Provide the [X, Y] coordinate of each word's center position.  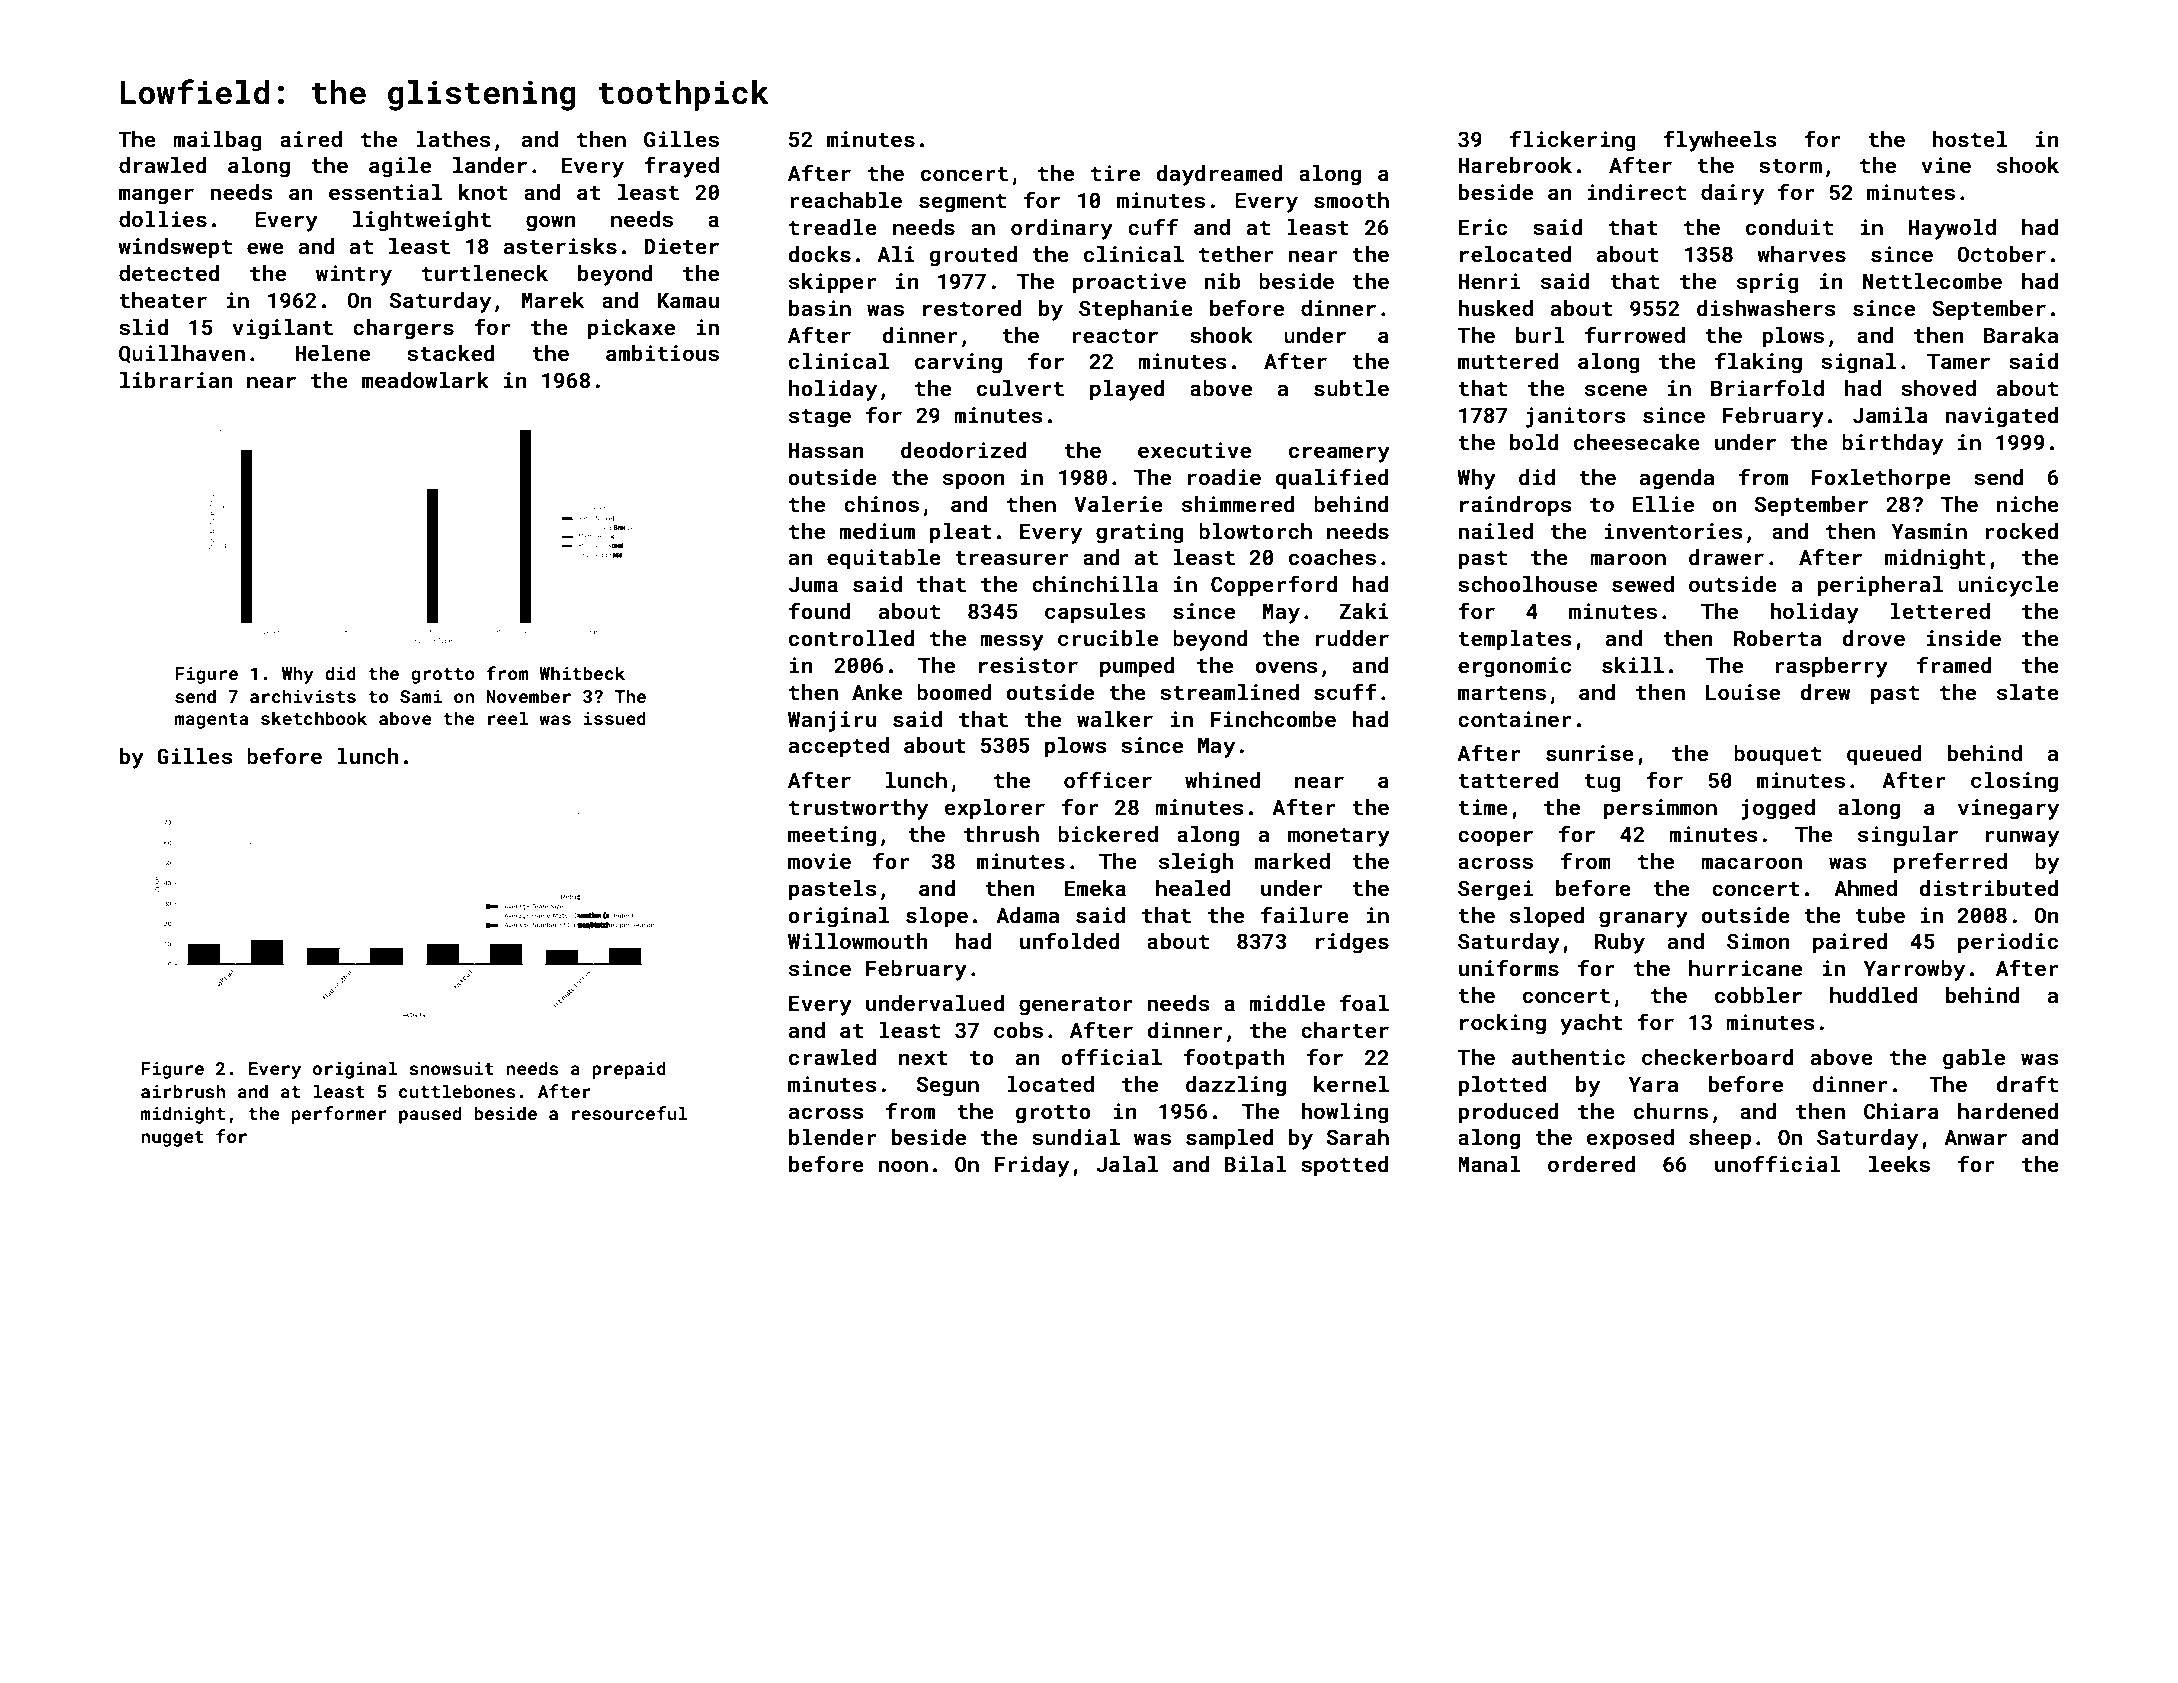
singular [1908, 836]
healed [1193, 888]
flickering [1573, 141]
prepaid [629, 1070]
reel [508, 718]
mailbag [217, 141]
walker [1115, 719]
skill [1633, 665]
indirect [1636, 192]
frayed [681, 167]
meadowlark [425, 380]
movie [819, 861]
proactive [1129, 283]
